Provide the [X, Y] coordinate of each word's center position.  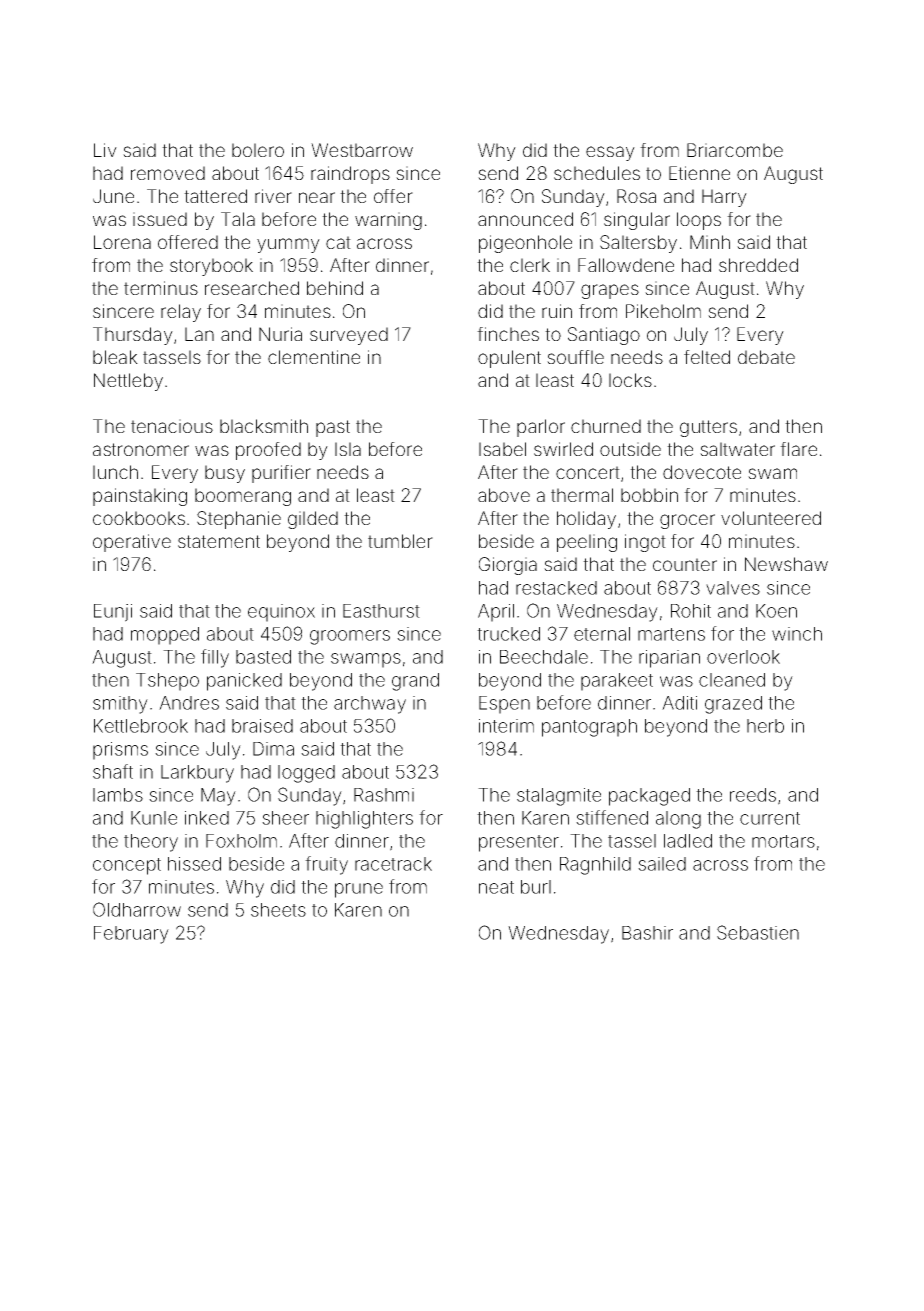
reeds [753, 795]
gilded [313, 520]
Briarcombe [735, 150]
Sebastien [758, 932]
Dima [273, 749]
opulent [509, 359]
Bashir [647, 933]
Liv [105, 150]
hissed [194, 864]
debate [766, 357]
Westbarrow [362, 150]
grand [415, 682]
